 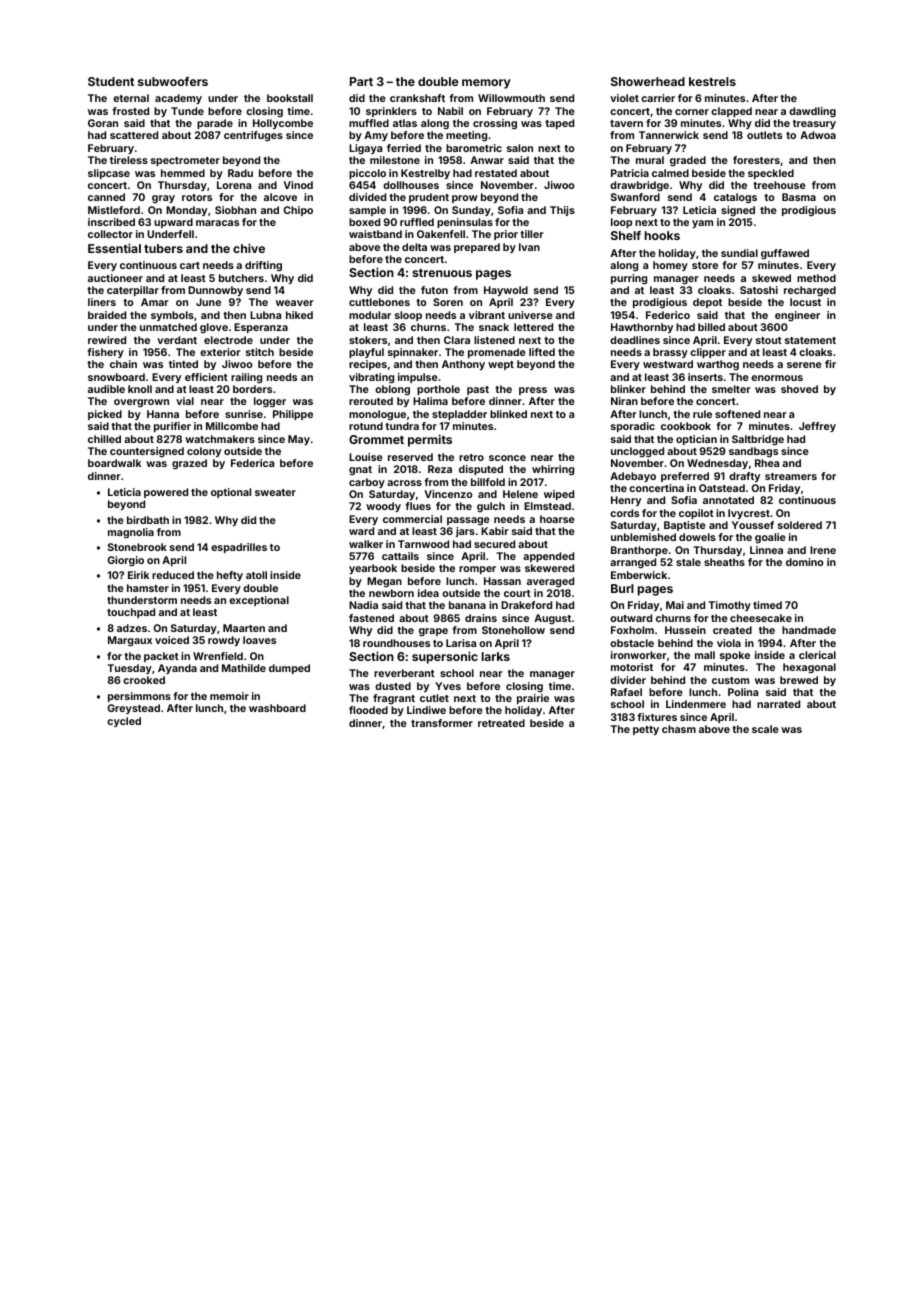 I want to click on scale, so click(x=765, y=729).
